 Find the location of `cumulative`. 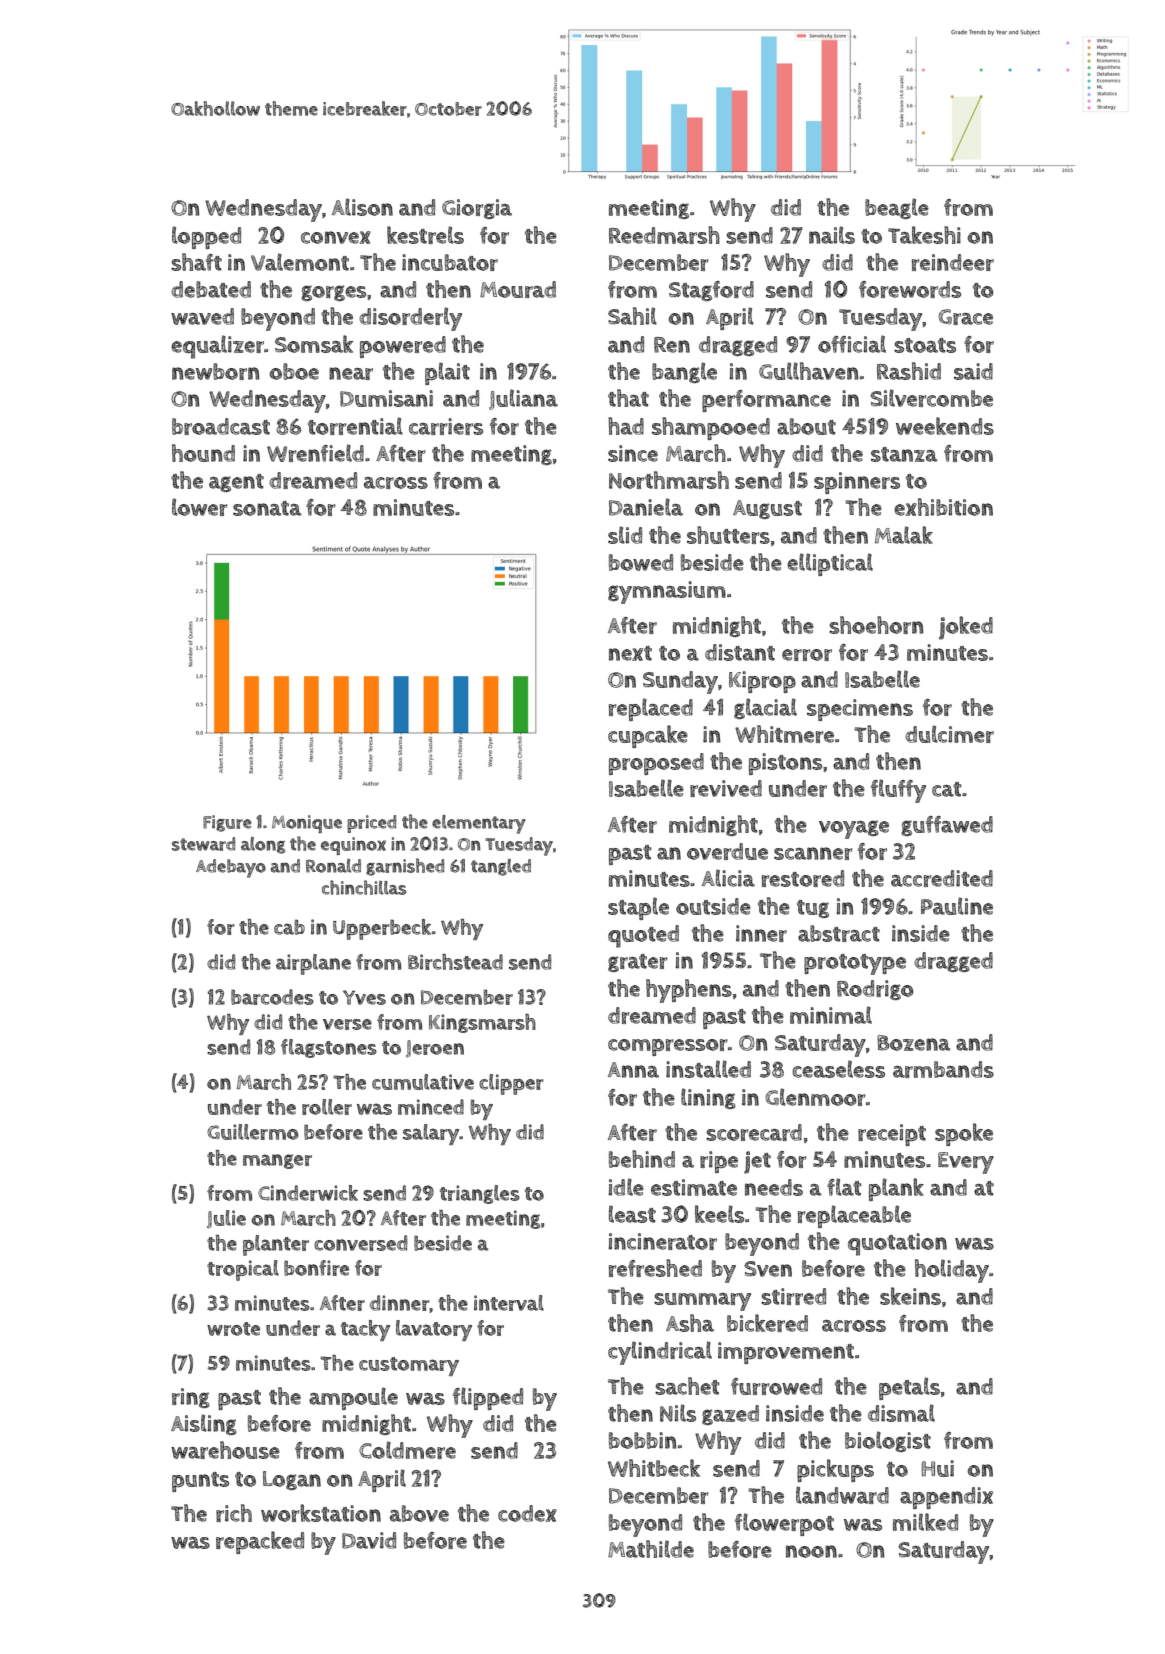

cumulative is located at coordinates (423, 1082).
